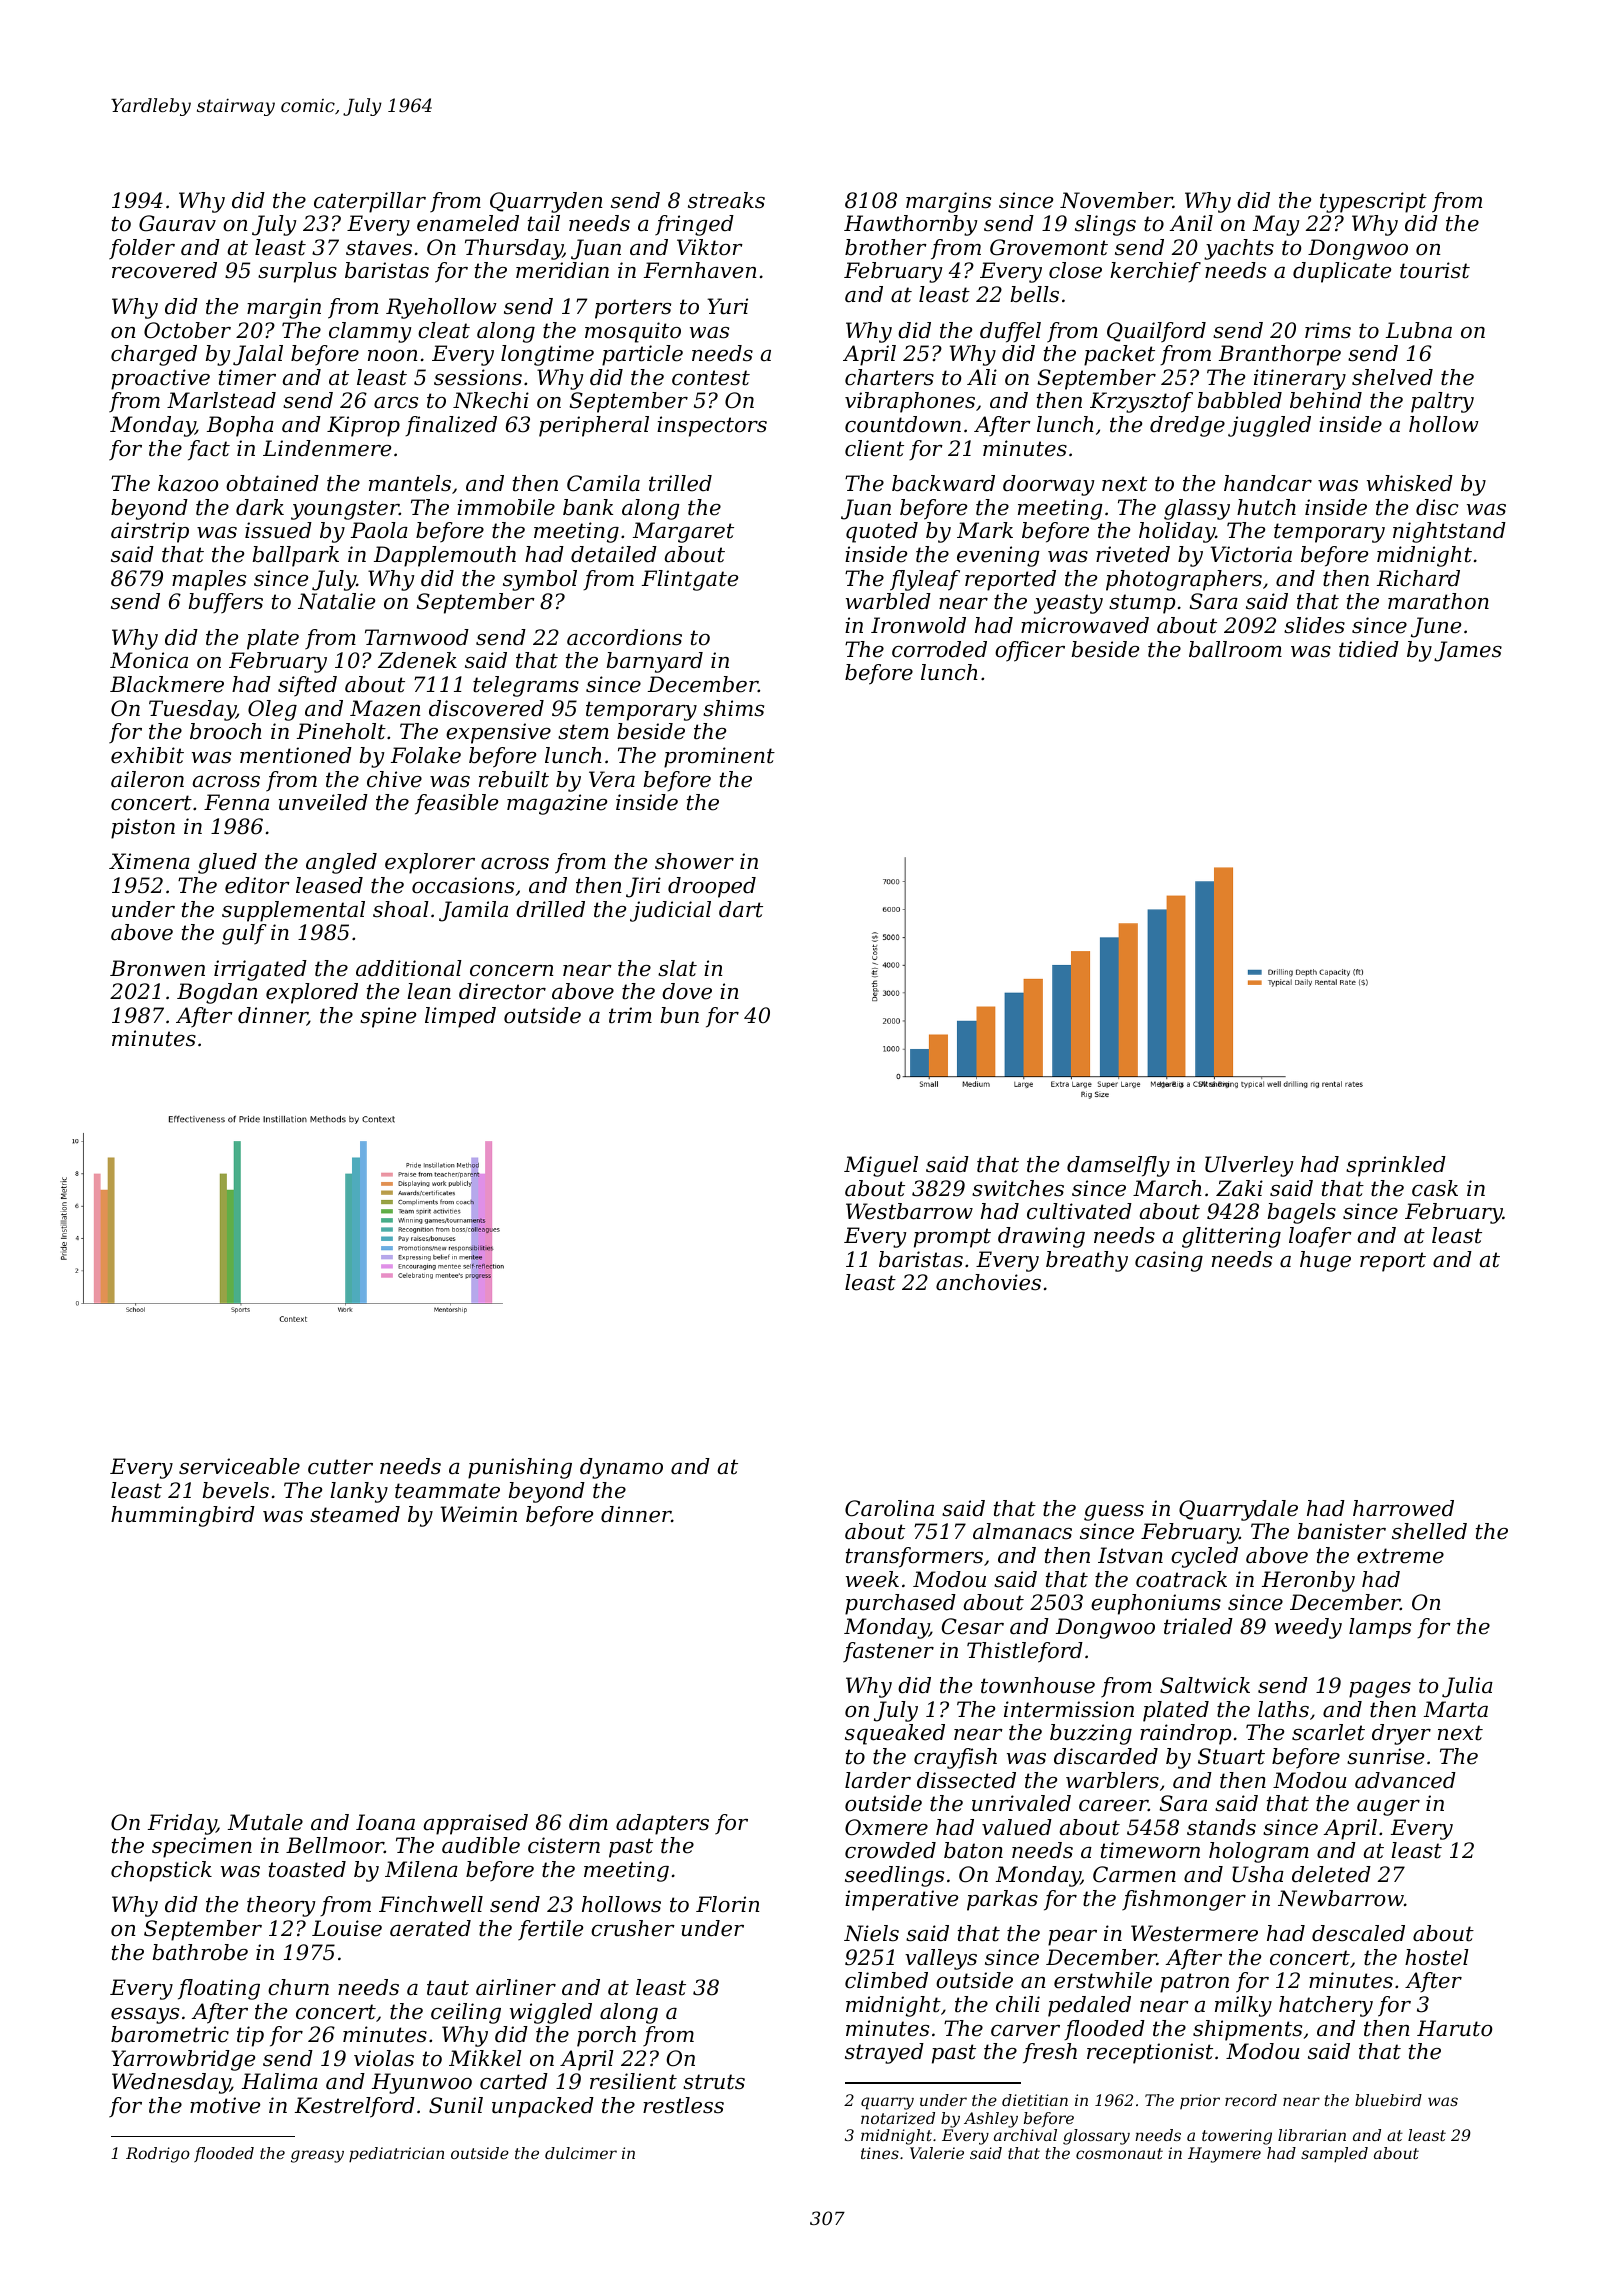 This document has width=1620, height=2292. What do you see at coordinates (329, 885) in the document?
I see `leased` at bounding box center [329, 885].
